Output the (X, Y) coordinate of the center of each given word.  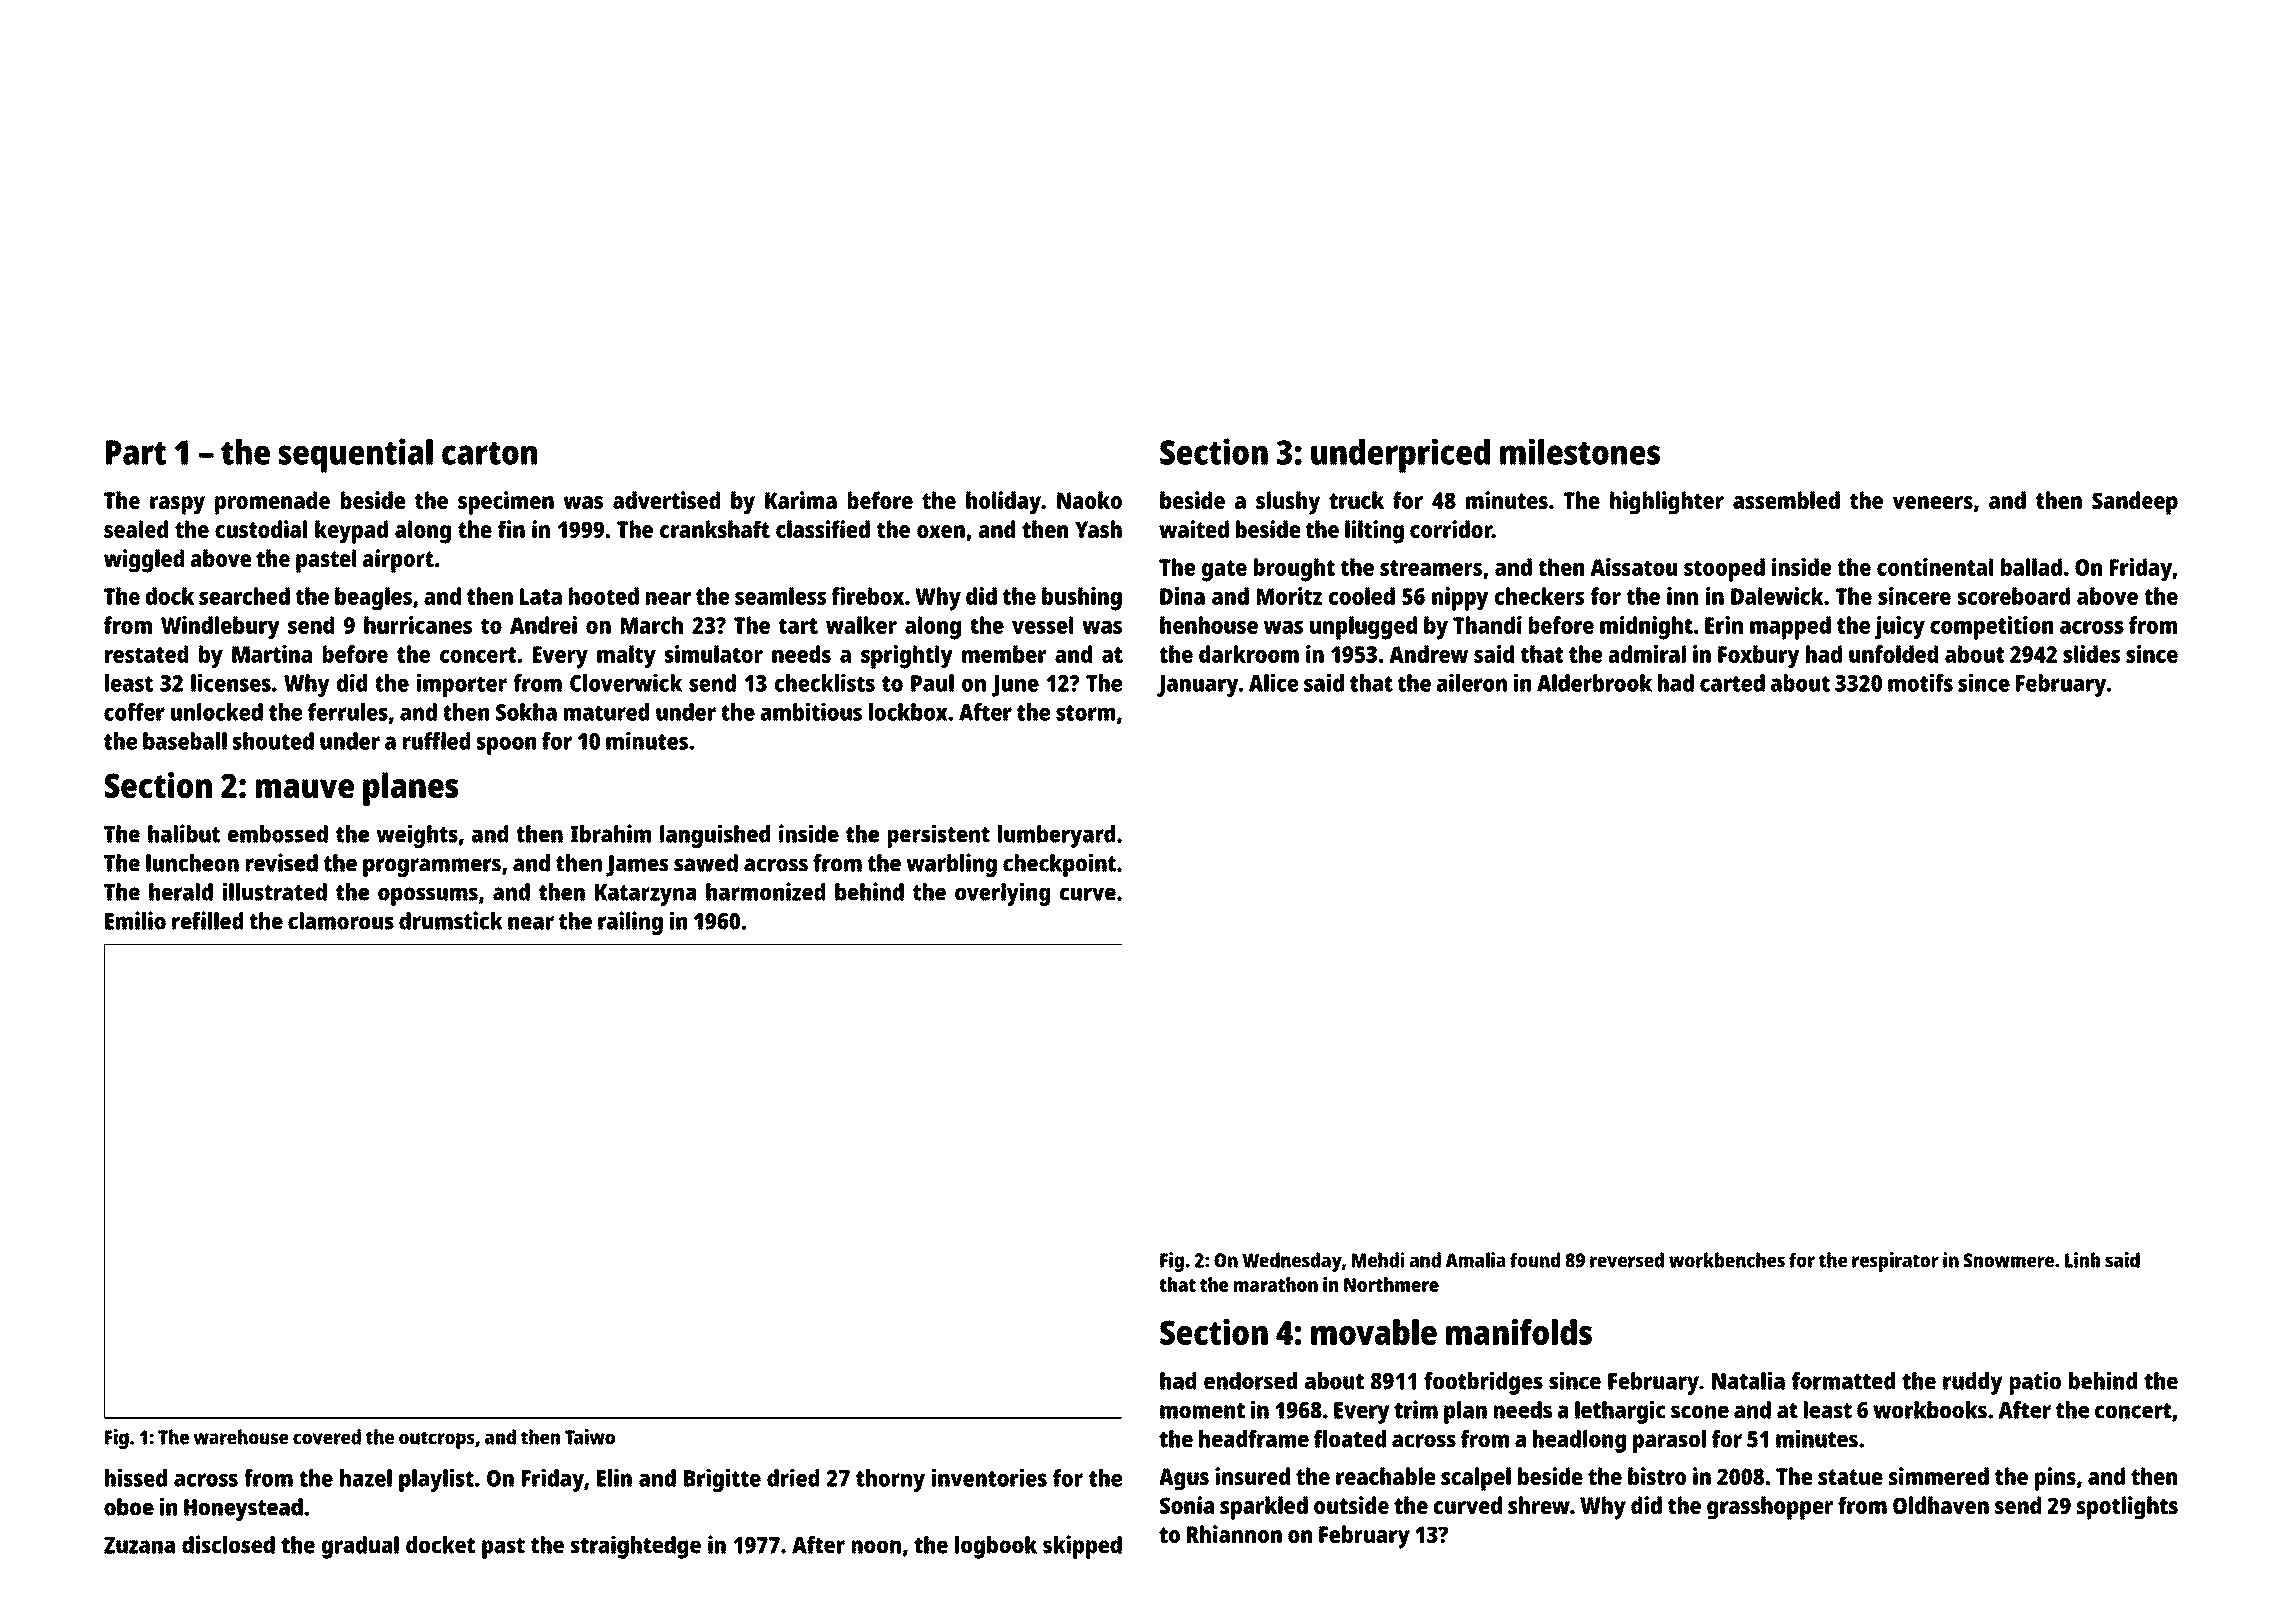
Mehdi (1378, 1260)
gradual (360, 1547)
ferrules (348, 712)
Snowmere (2009, 1260)
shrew (1539, 1505)
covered (327, 1437)
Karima (801, 500)
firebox (867, 596)
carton (489, 453)
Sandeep (2135, 503)
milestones (1580, 451)
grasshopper (1770, 1508)
